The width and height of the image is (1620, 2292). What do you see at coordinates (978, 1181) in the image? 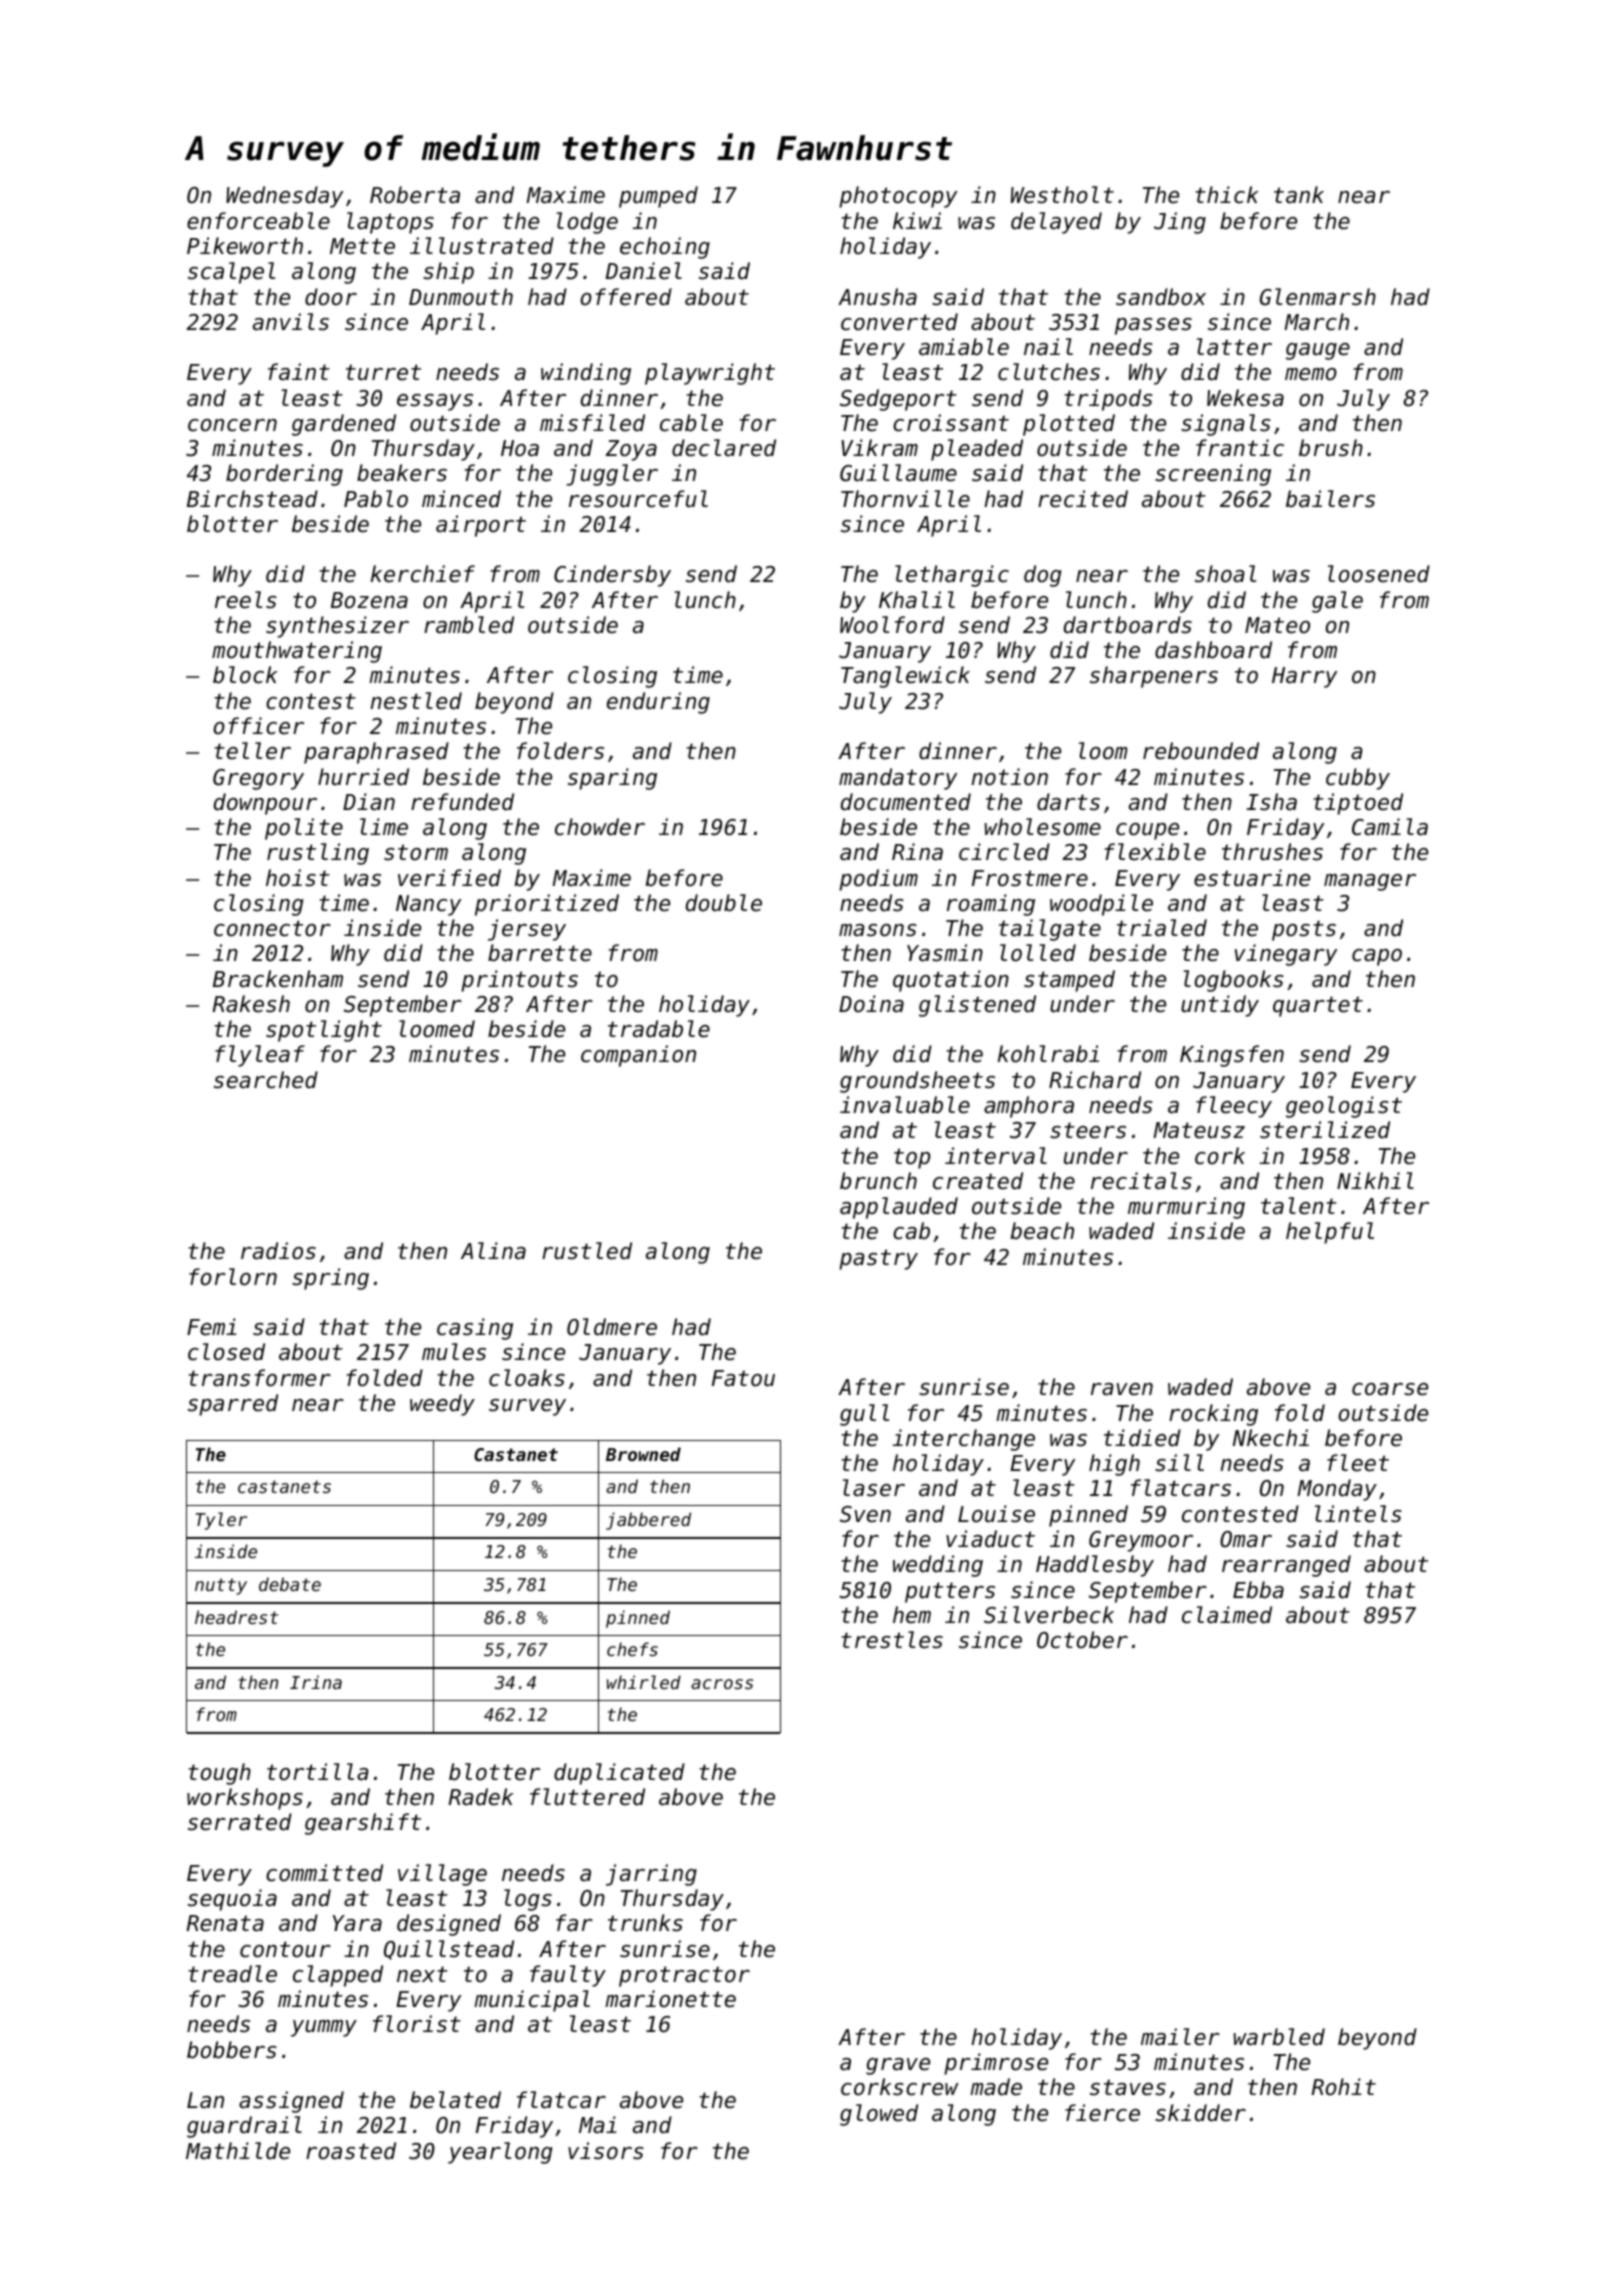
I see `created` at bounding box center [978, 1181].
